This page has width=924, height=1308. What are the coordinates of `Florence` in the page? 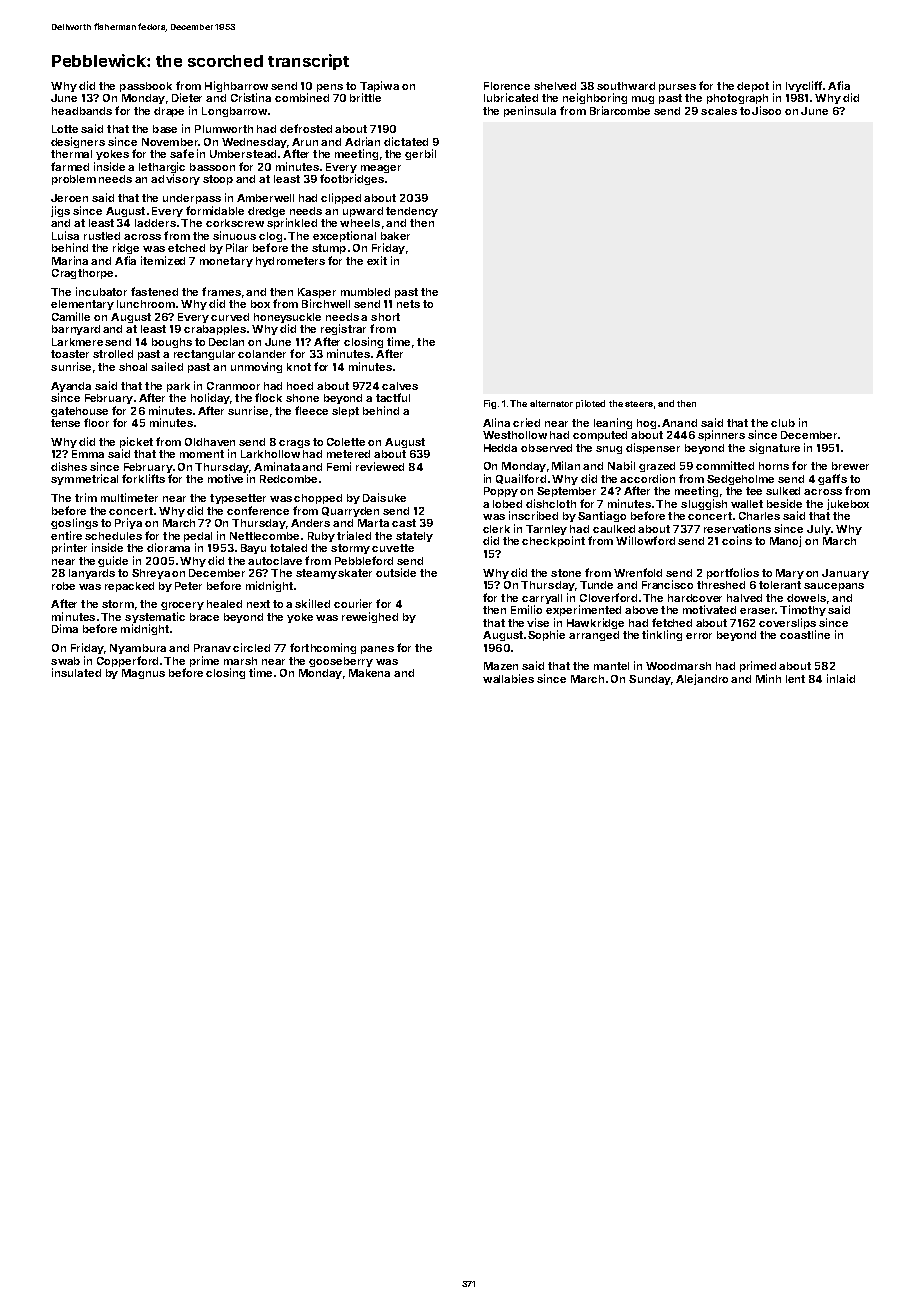 It's located at (507, 86).
